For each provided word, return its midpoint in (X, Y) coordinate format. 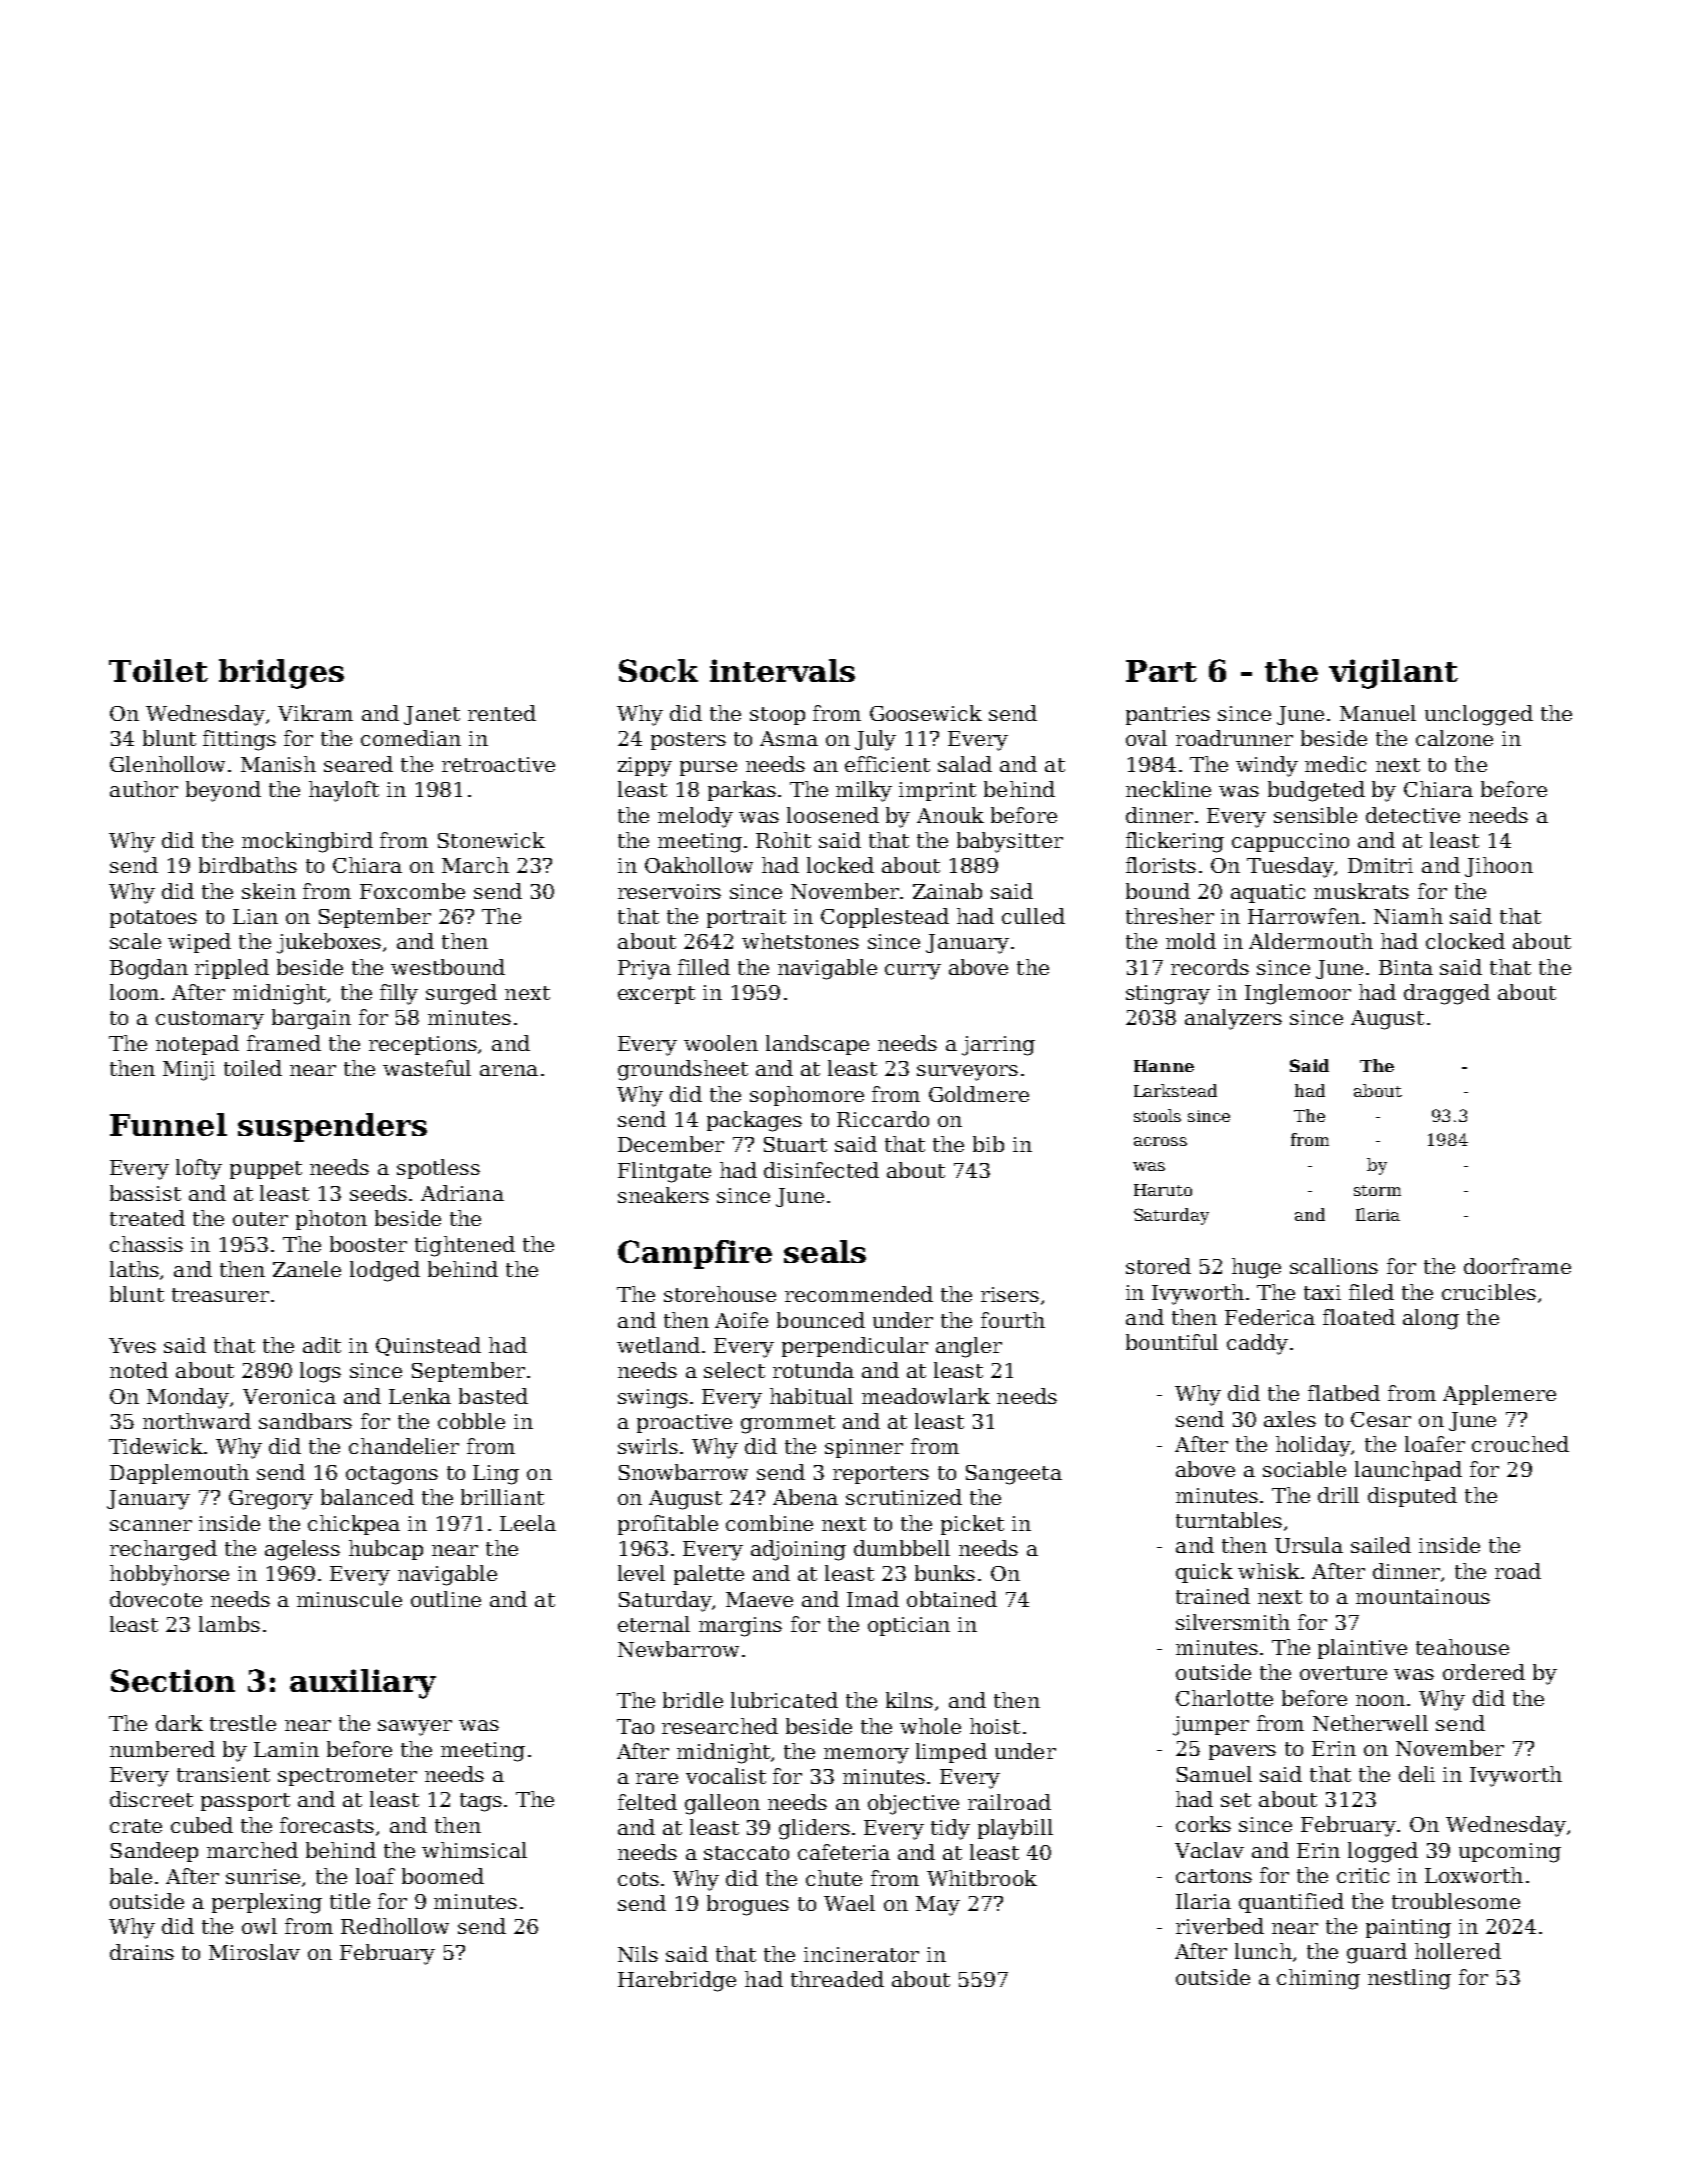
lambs (229, 1624)
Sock (658, 670)
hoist (995, 1726)
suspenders (332, 1127)
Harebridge (677, 1981)
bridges (281, 674)
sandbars (305, 1421)
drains (142, 1952)
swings (653, 1399)
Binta (1406, 967)
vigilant (1393, 674)
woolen (721, 1043)
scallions (1334, 1266)
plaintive (1362, 1649)
